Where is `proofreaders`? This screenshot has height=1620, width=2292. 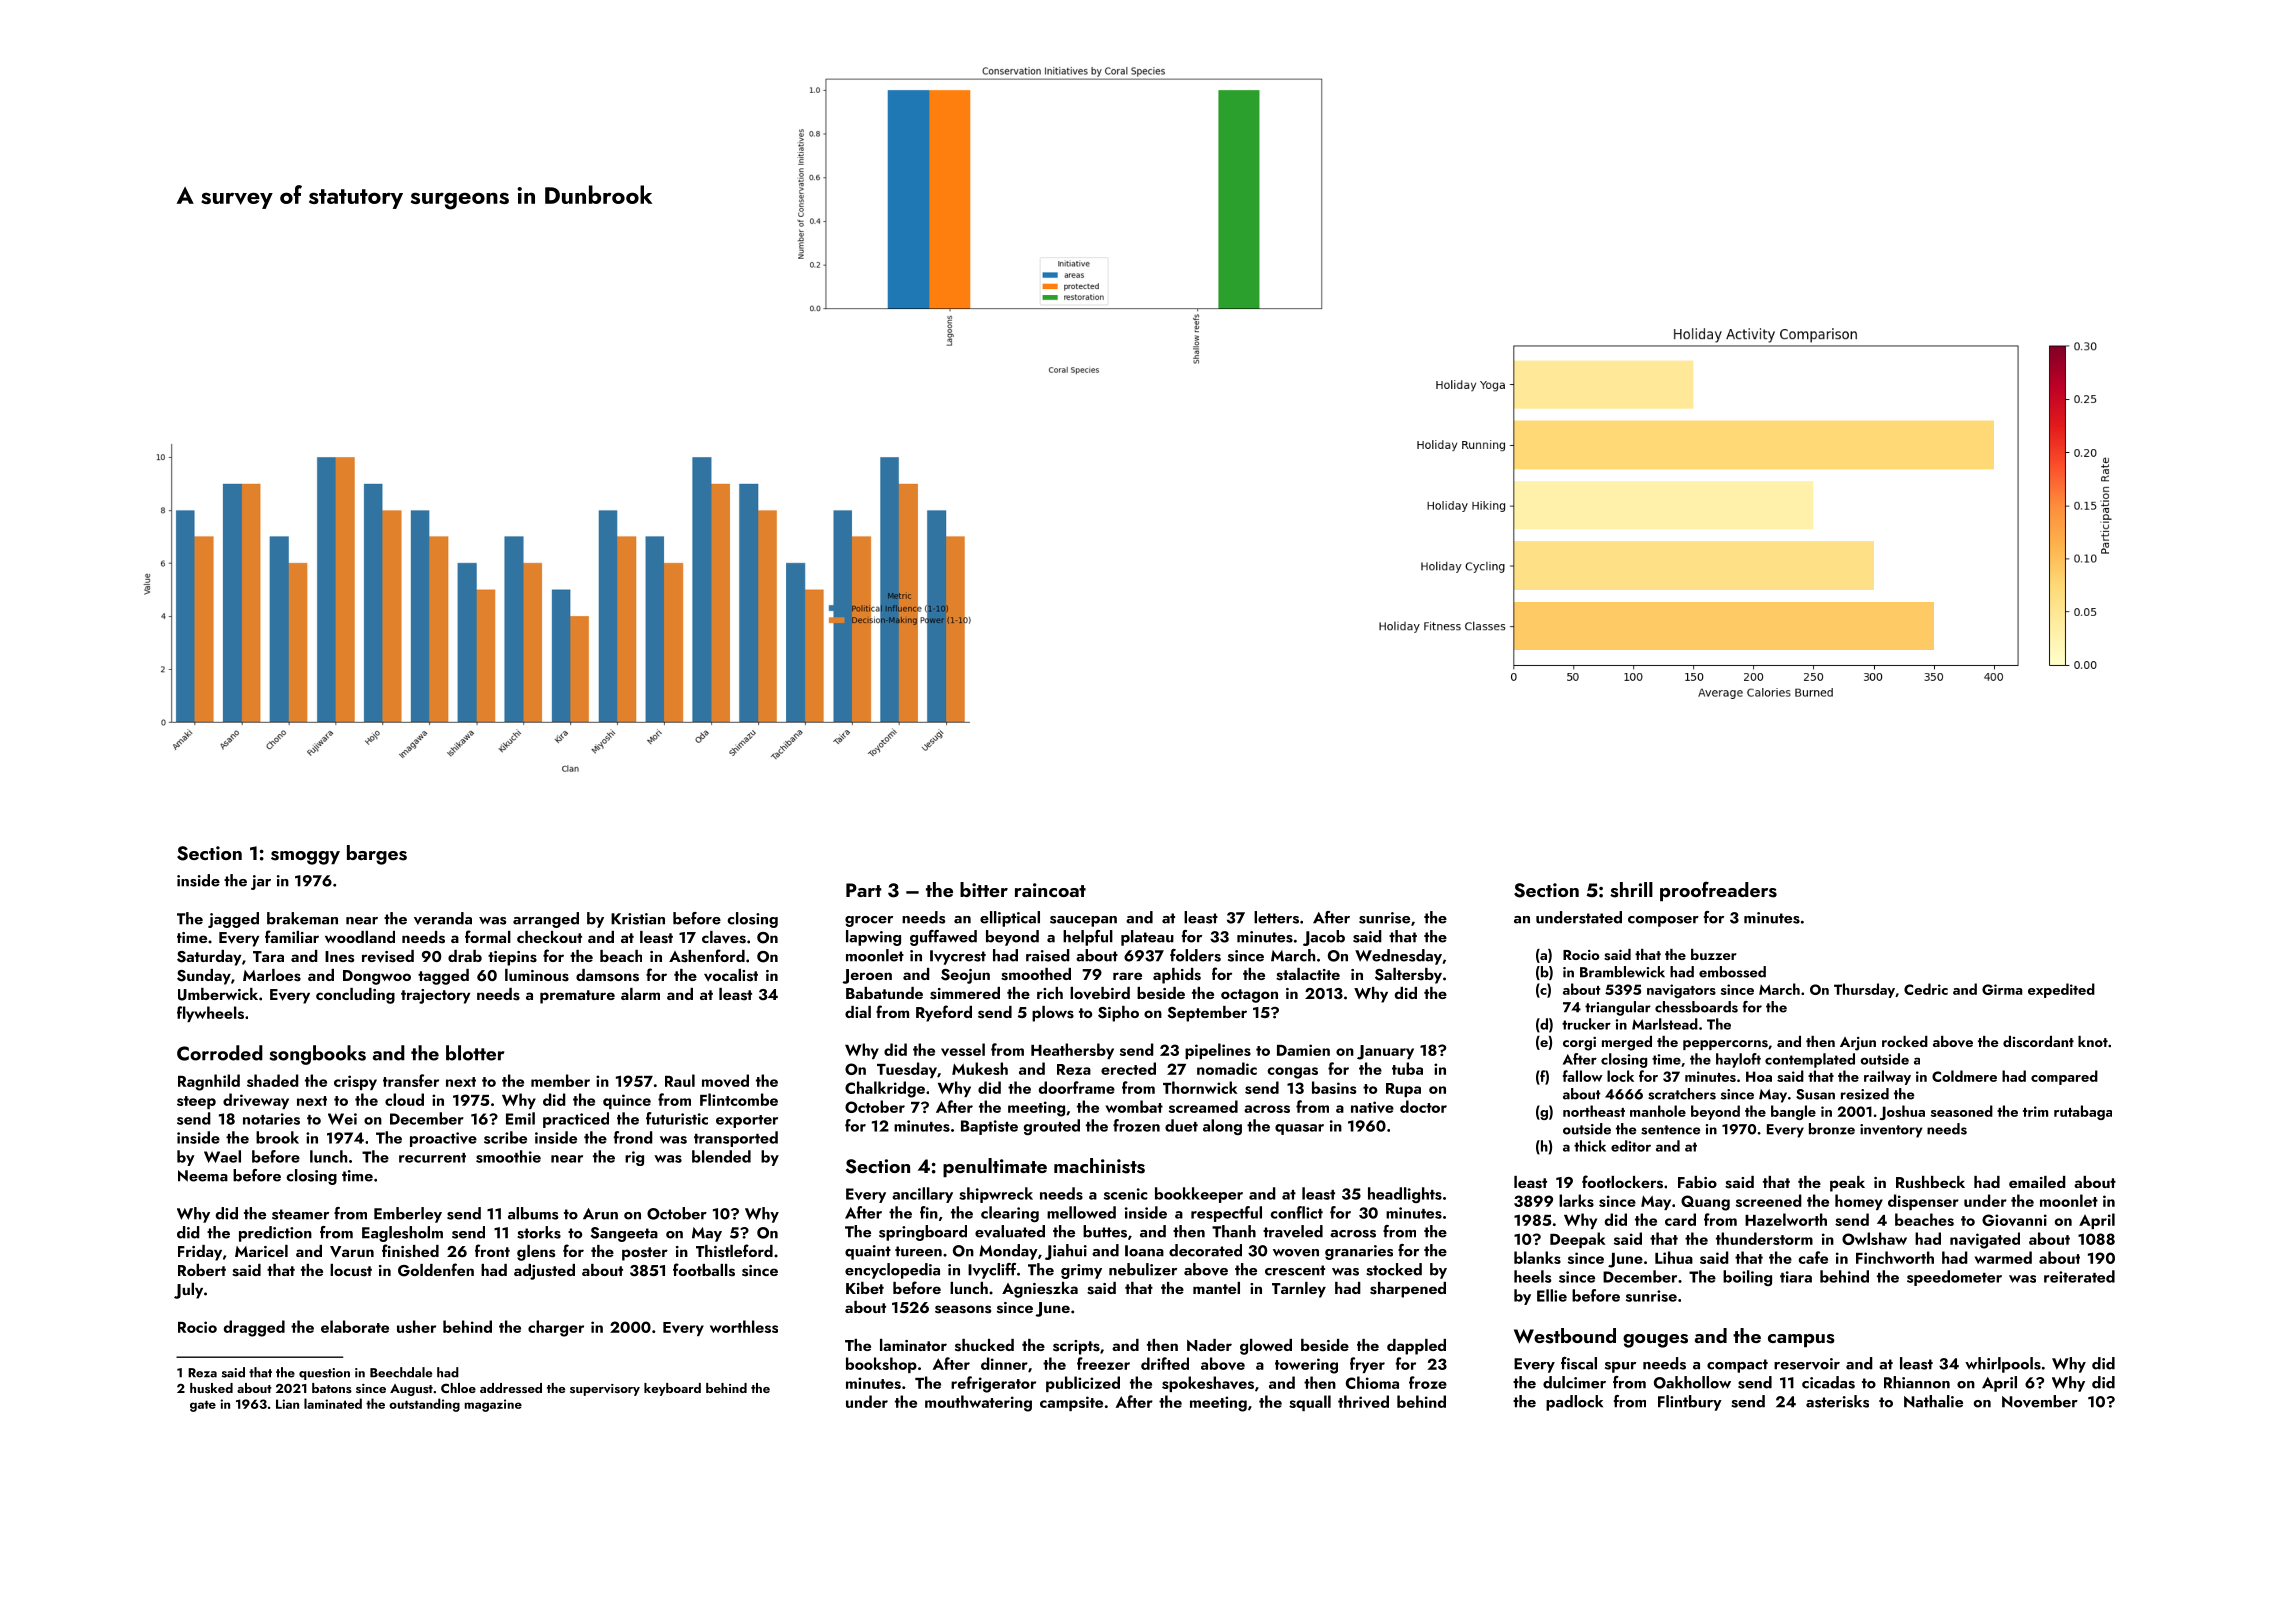 proofreaders is located at coordinates (1718, 891).
